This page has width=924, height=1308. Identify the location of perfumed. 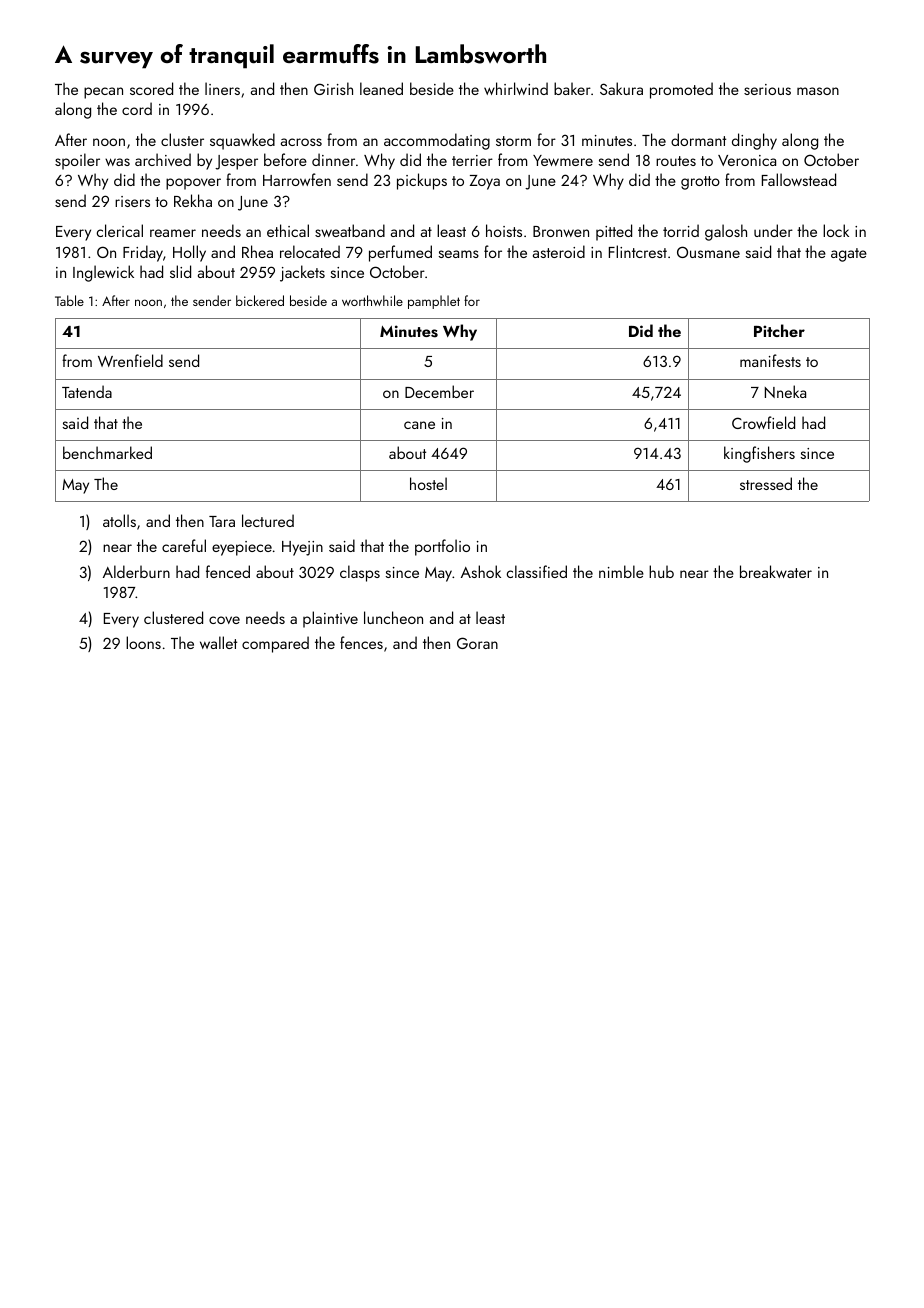
(400, 253).
